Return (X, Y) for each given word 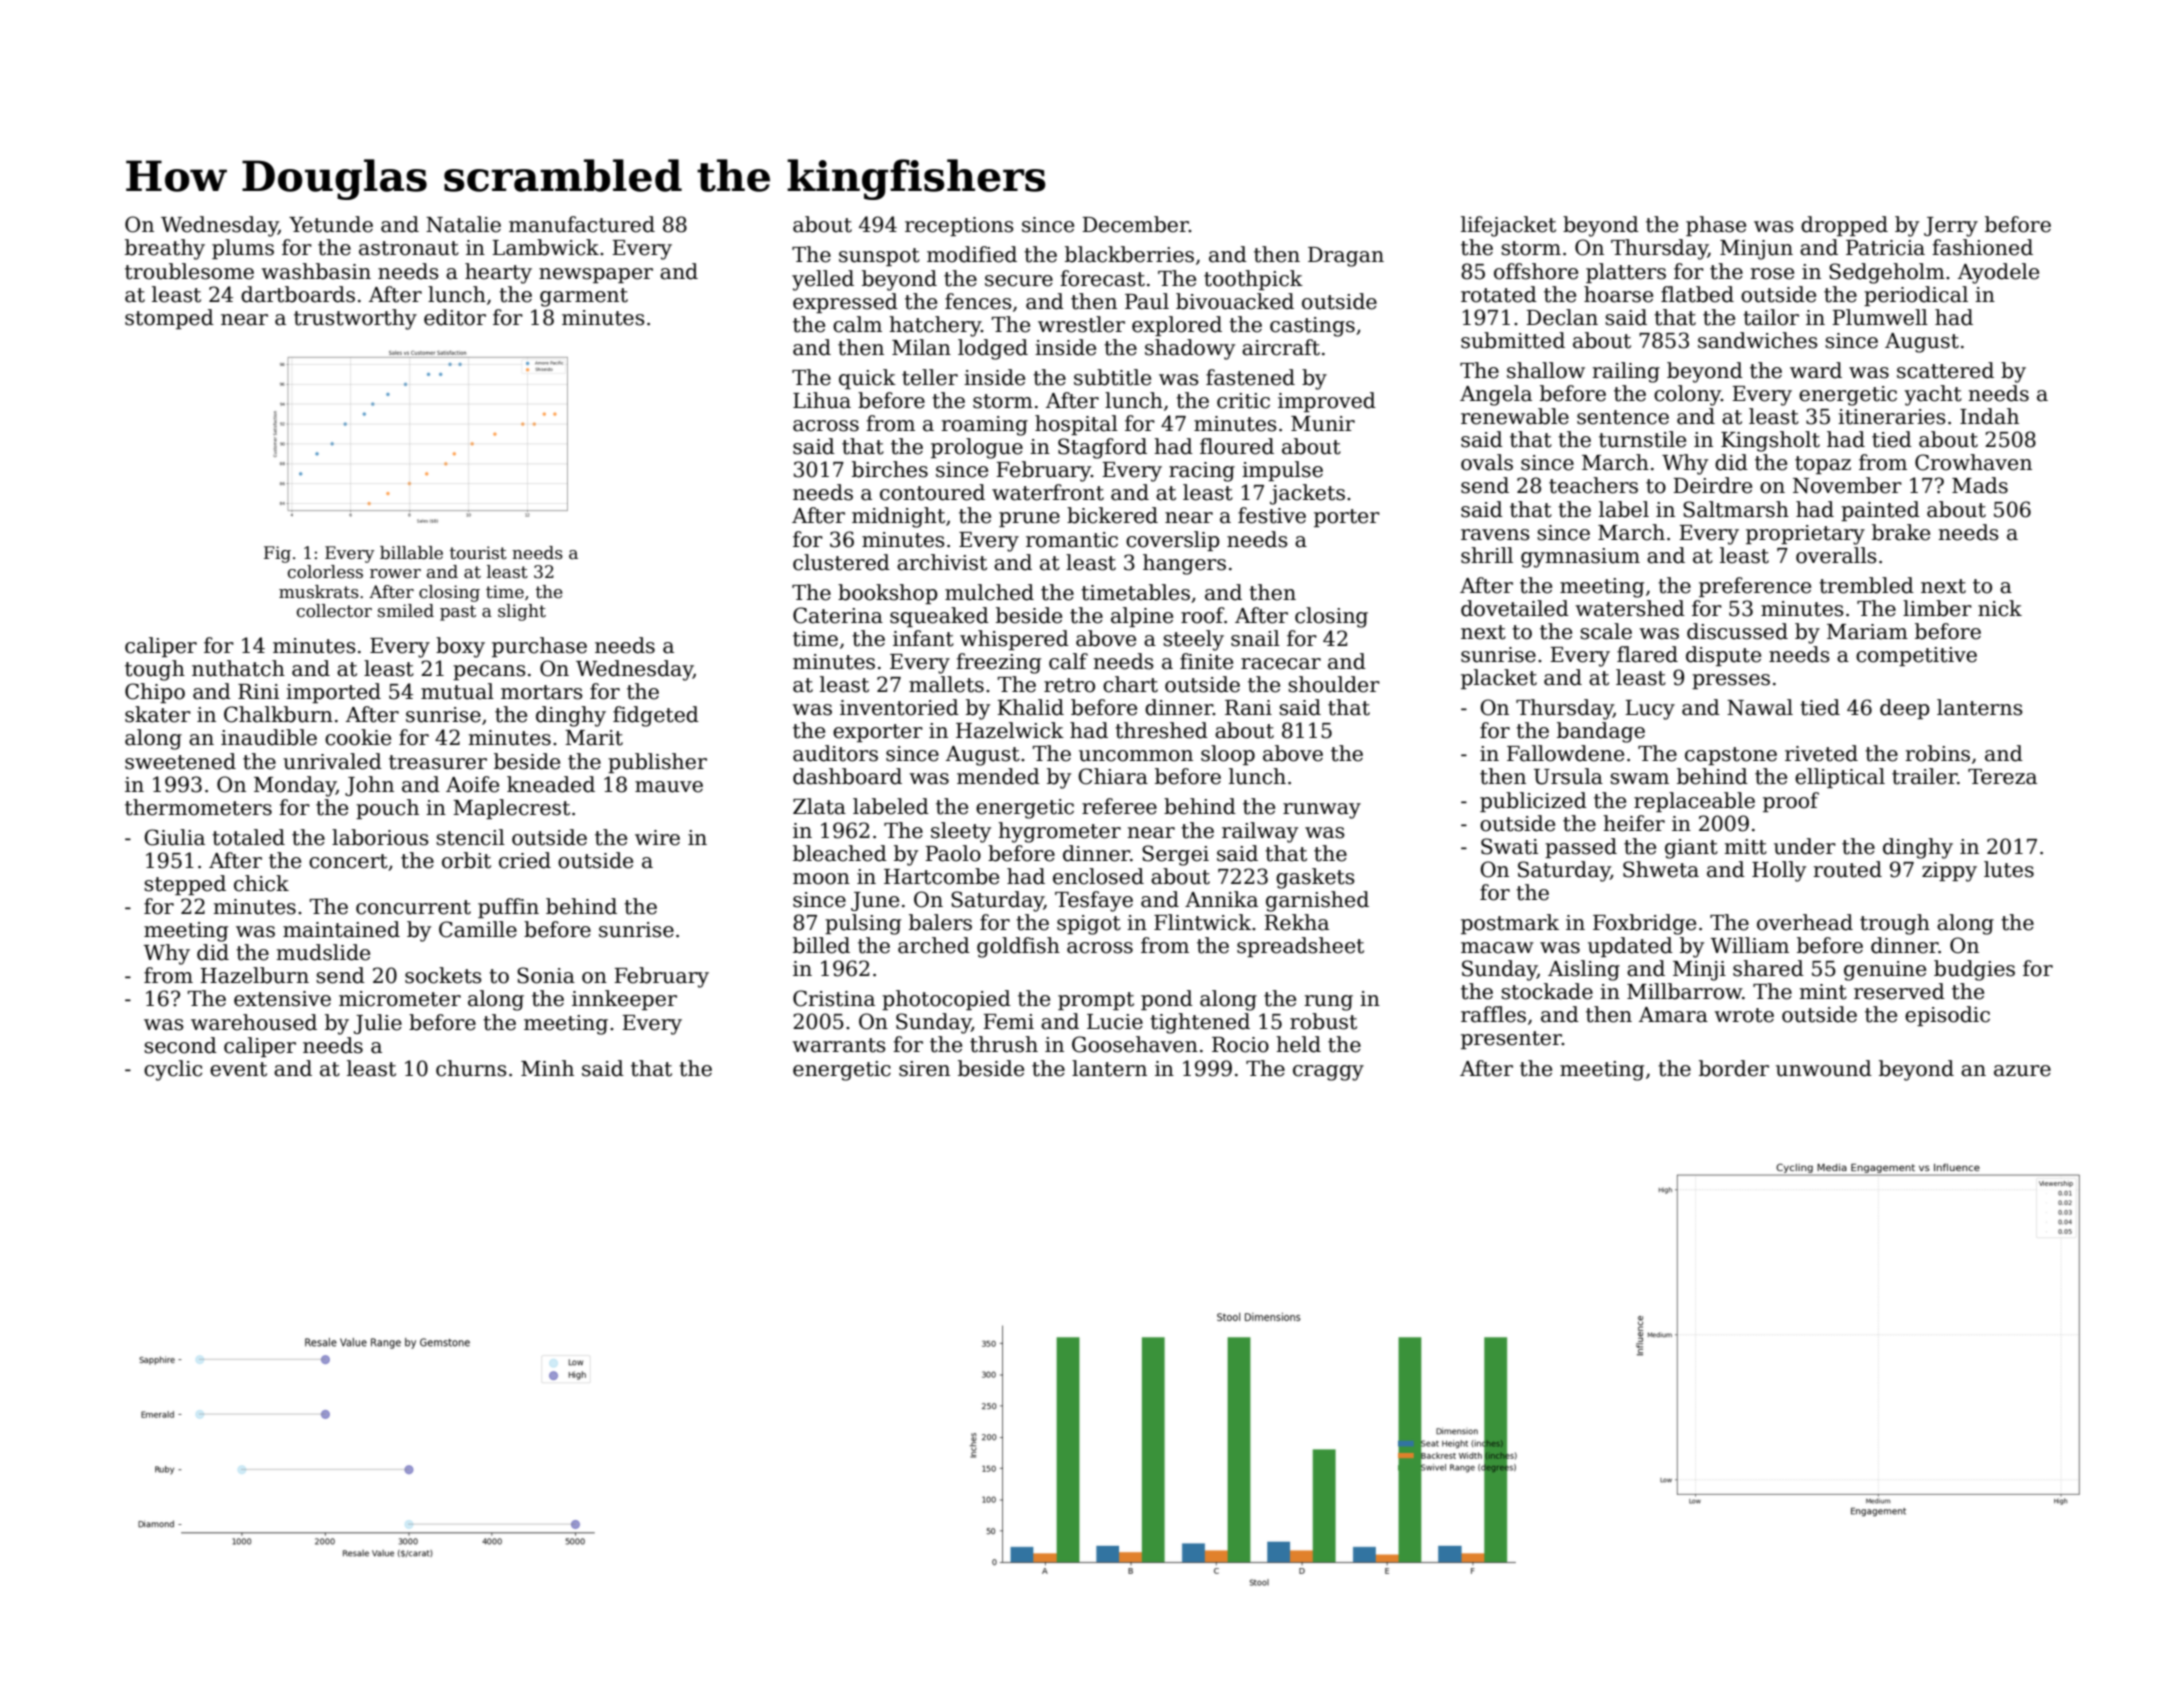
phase (1716, 226)
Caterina (838, 615)
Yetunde (331, 224)
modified (972, 254)
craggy (1328, 1073)
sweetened (180, 761)
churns (471, 1068)
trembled (1866, 585)
